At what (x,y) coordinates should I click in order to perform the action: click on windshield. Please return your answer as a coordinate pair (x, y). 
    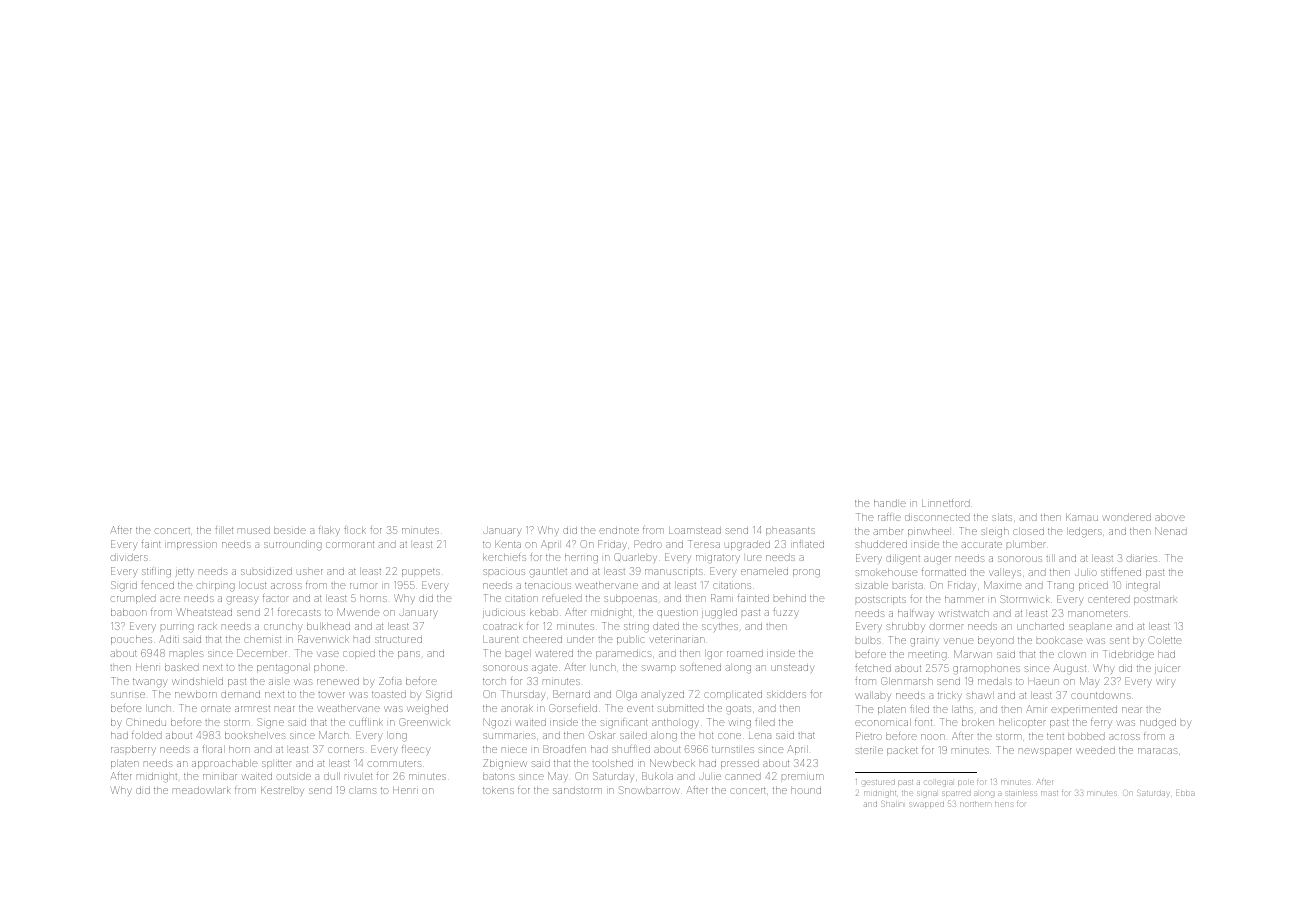
    Looking at the image, I should click on (198, 681).
